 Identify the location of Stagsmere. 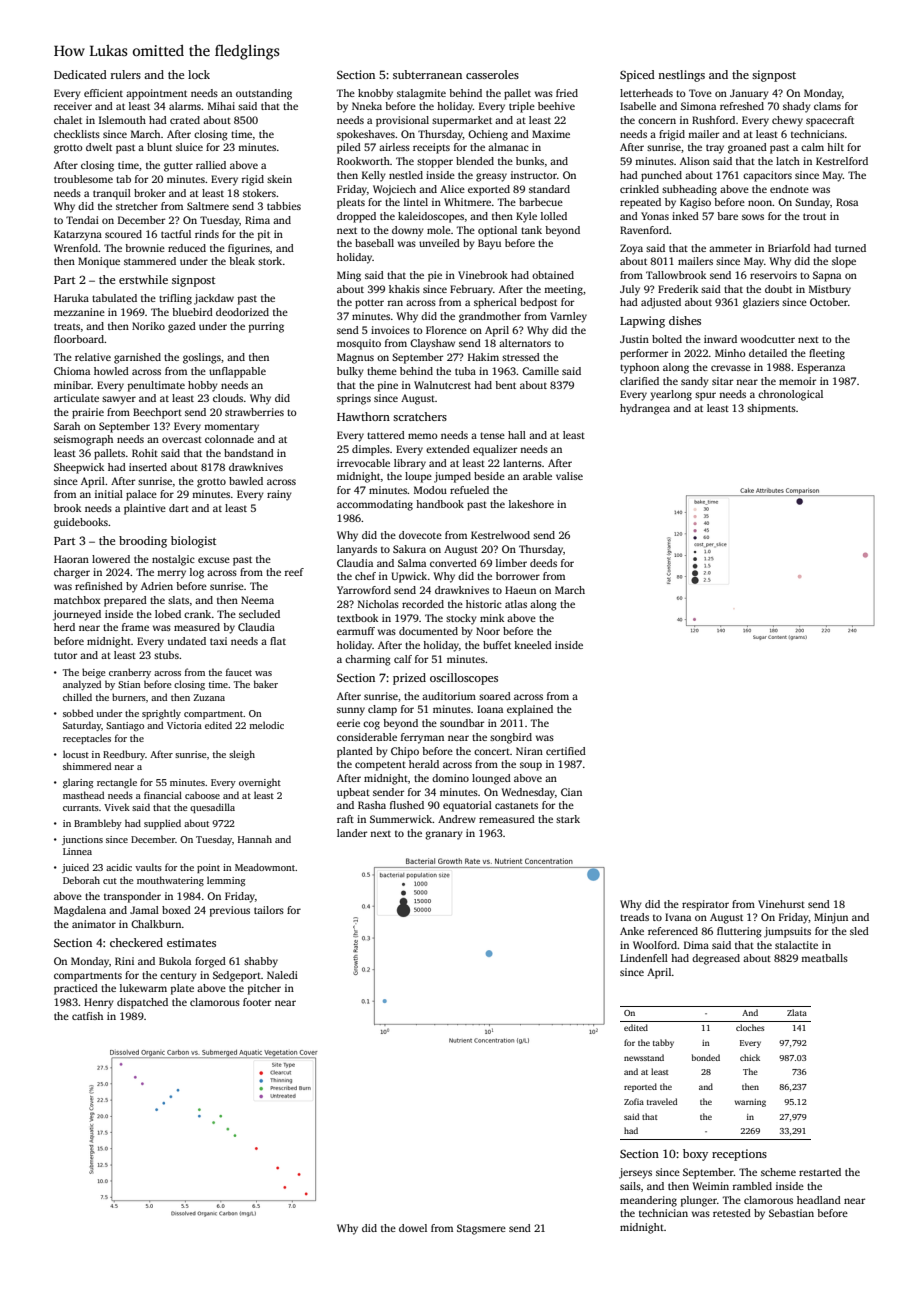
(481, 1229).
